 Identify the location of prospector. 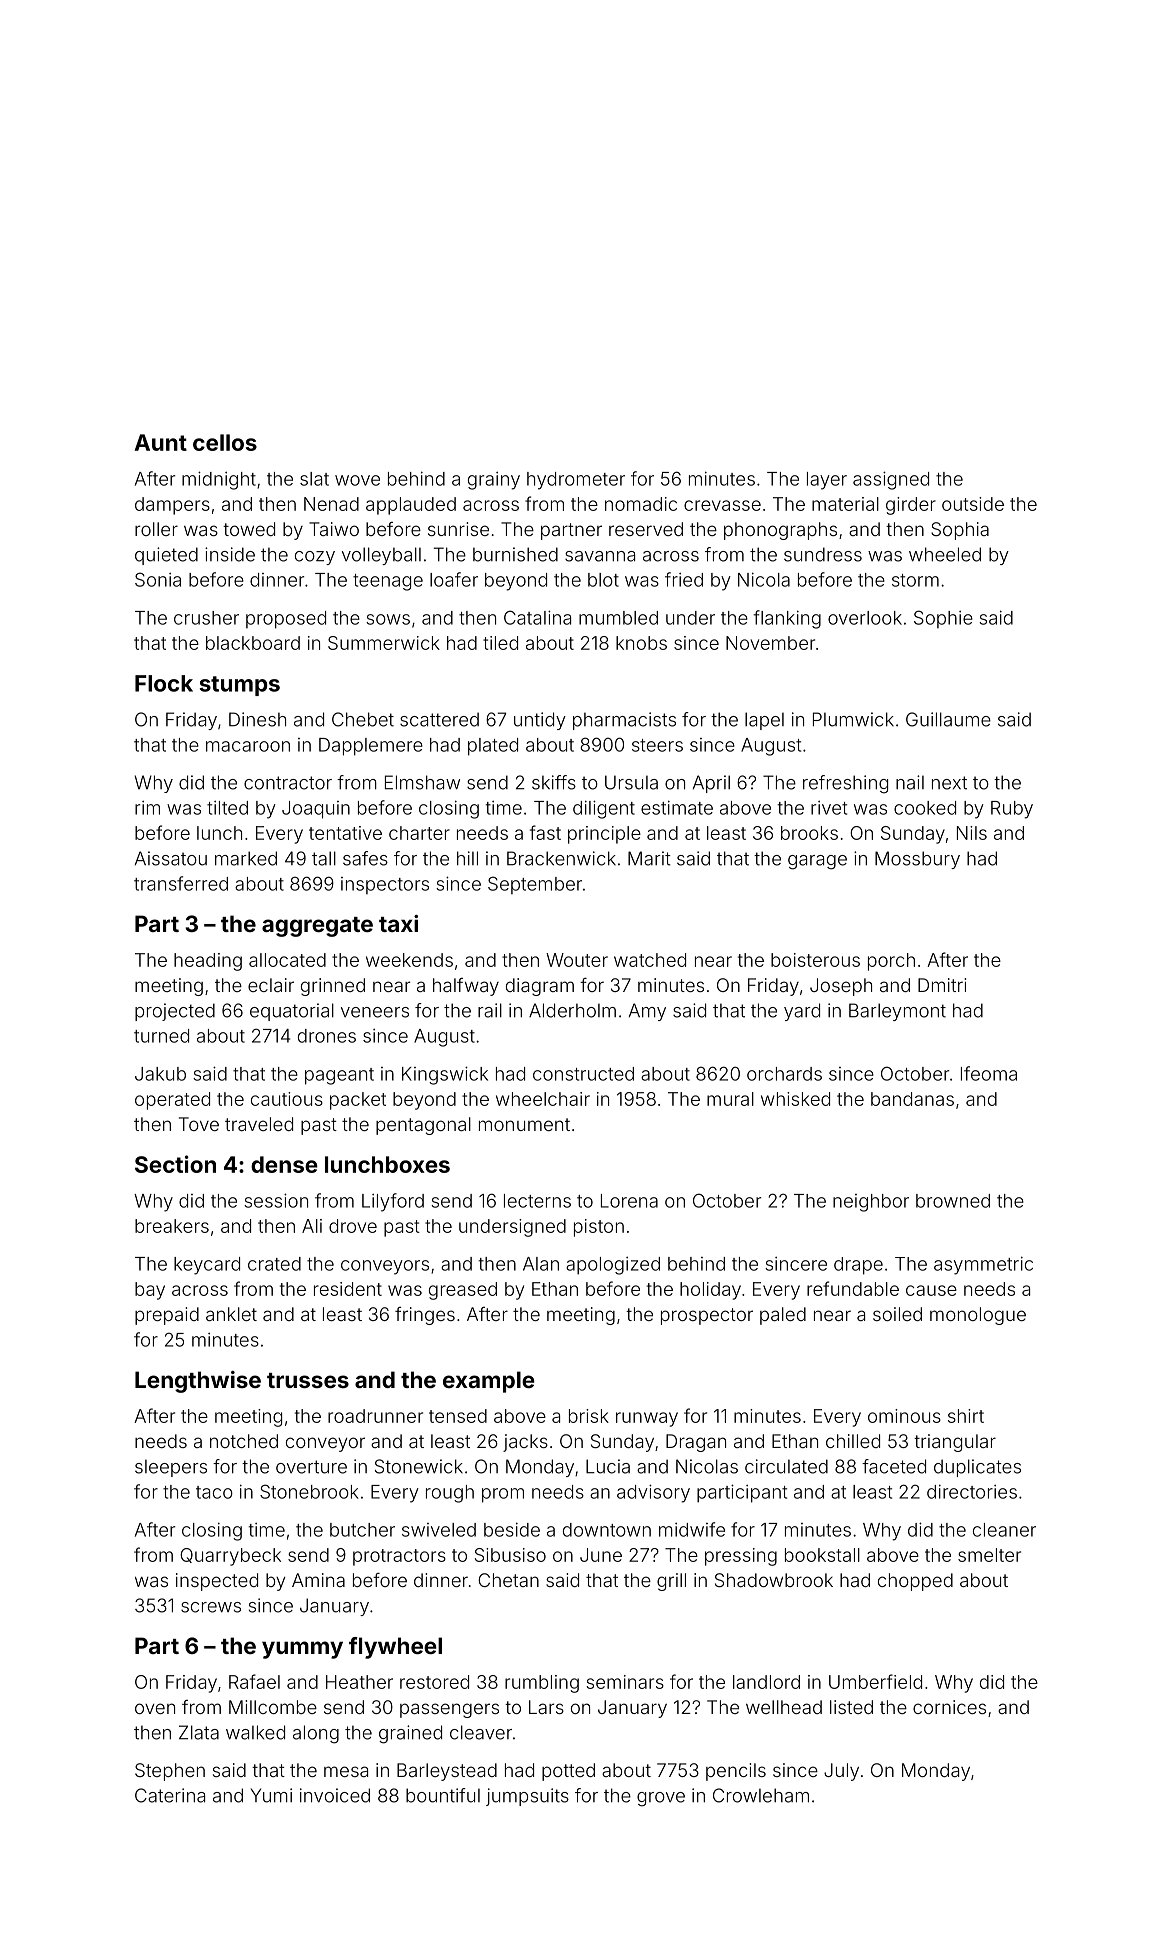
(707, 1316).
